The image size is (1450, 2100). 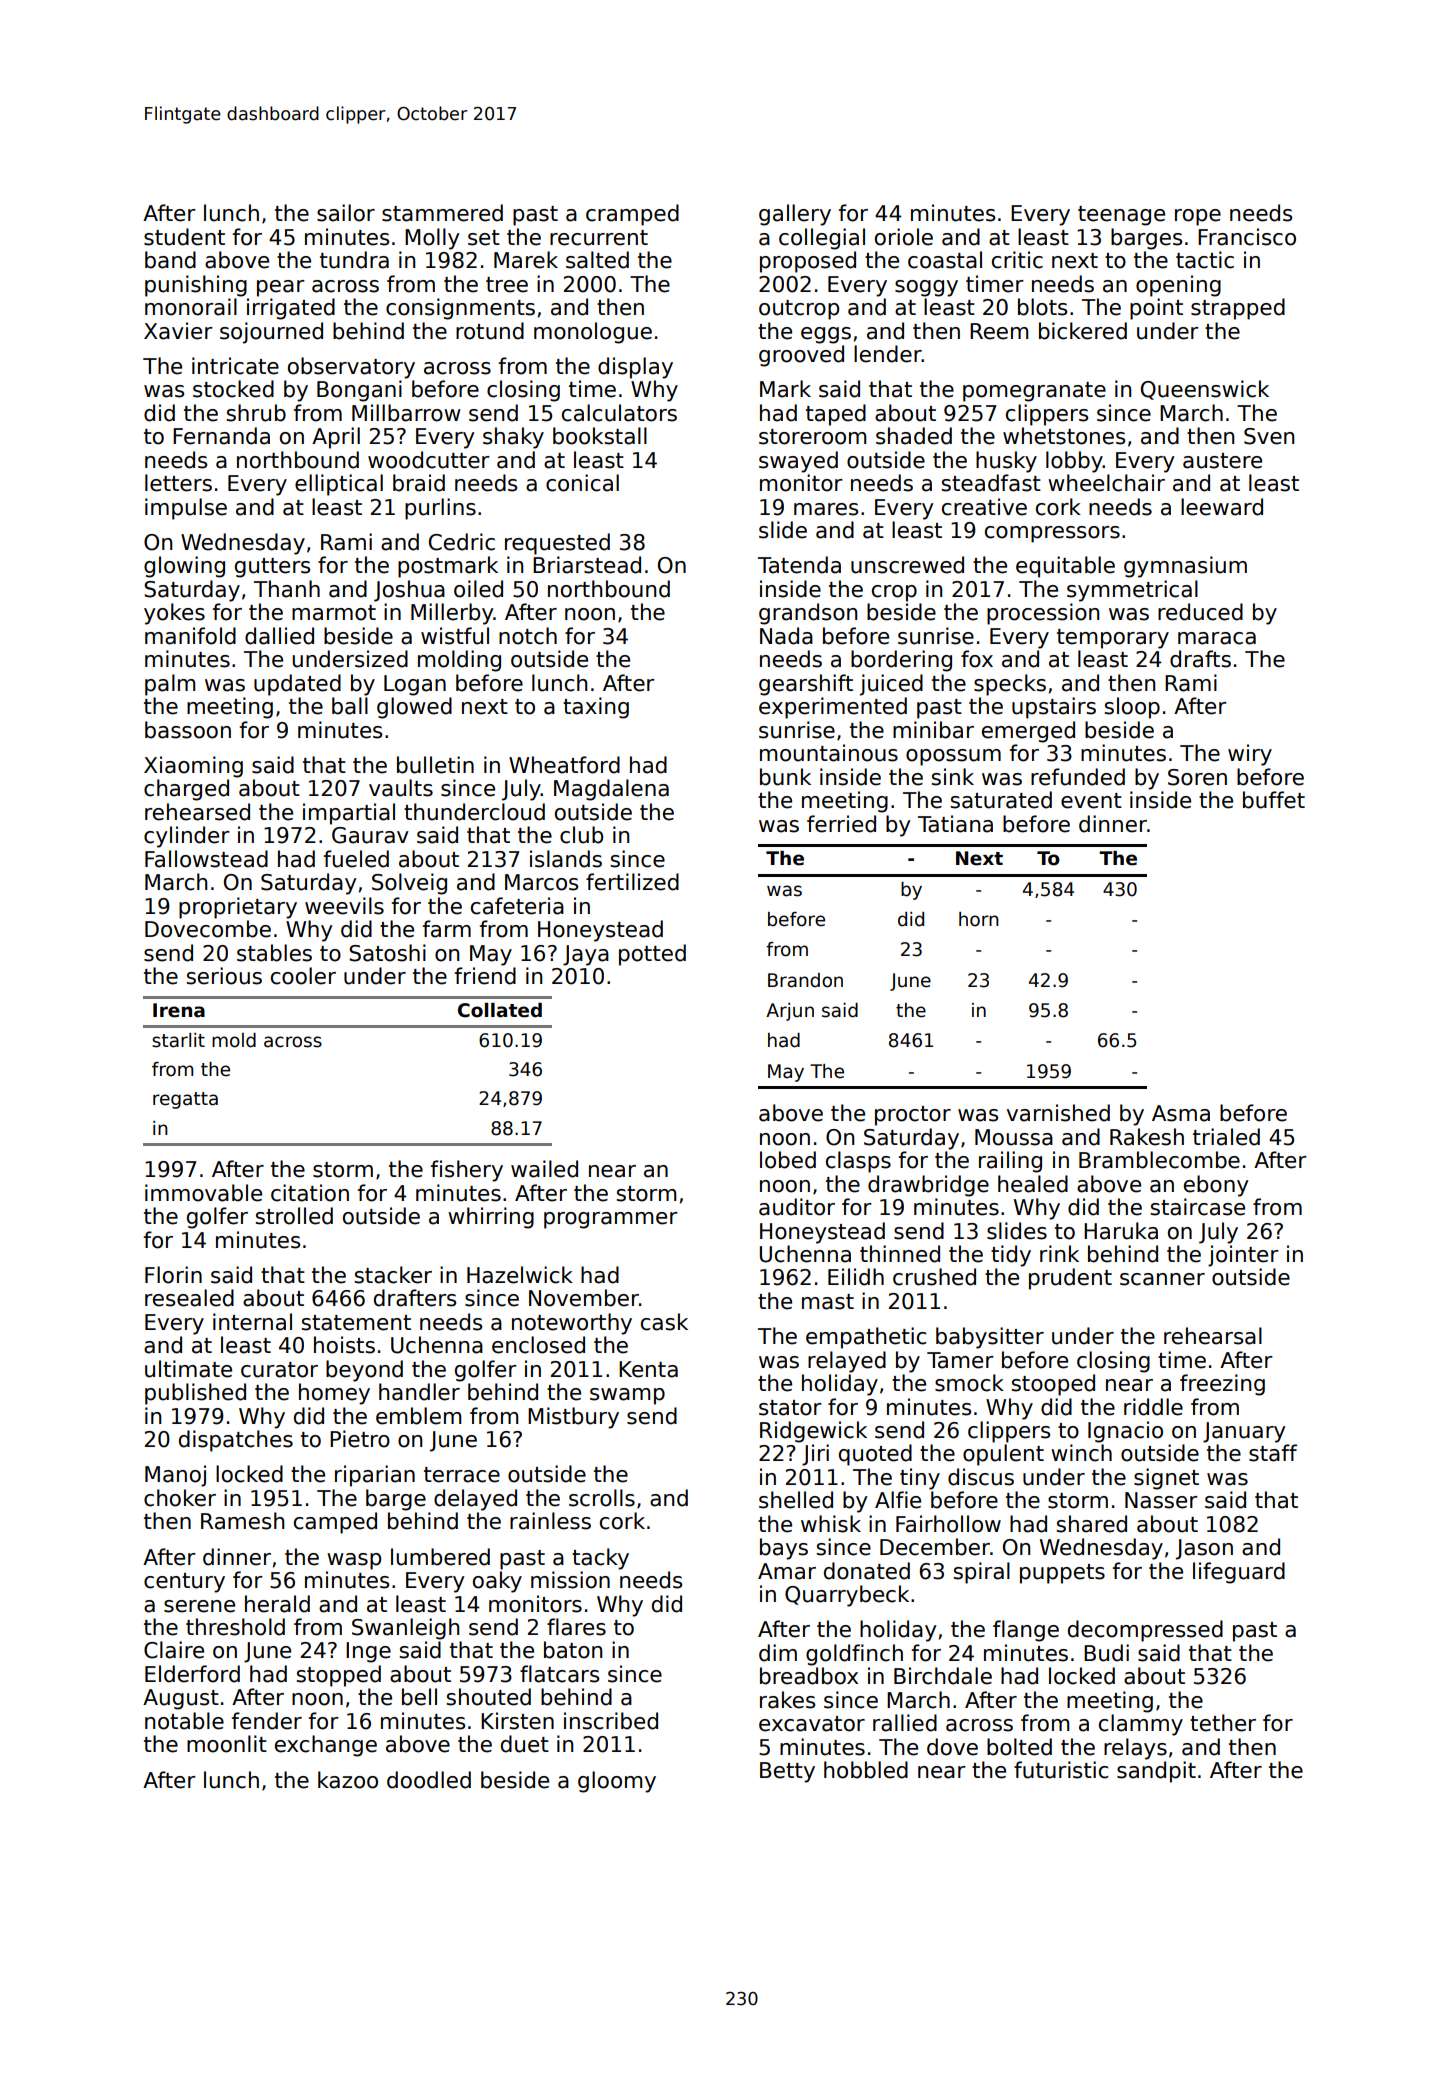 I want to click on varnished, so click(x=1058, y=1113).
